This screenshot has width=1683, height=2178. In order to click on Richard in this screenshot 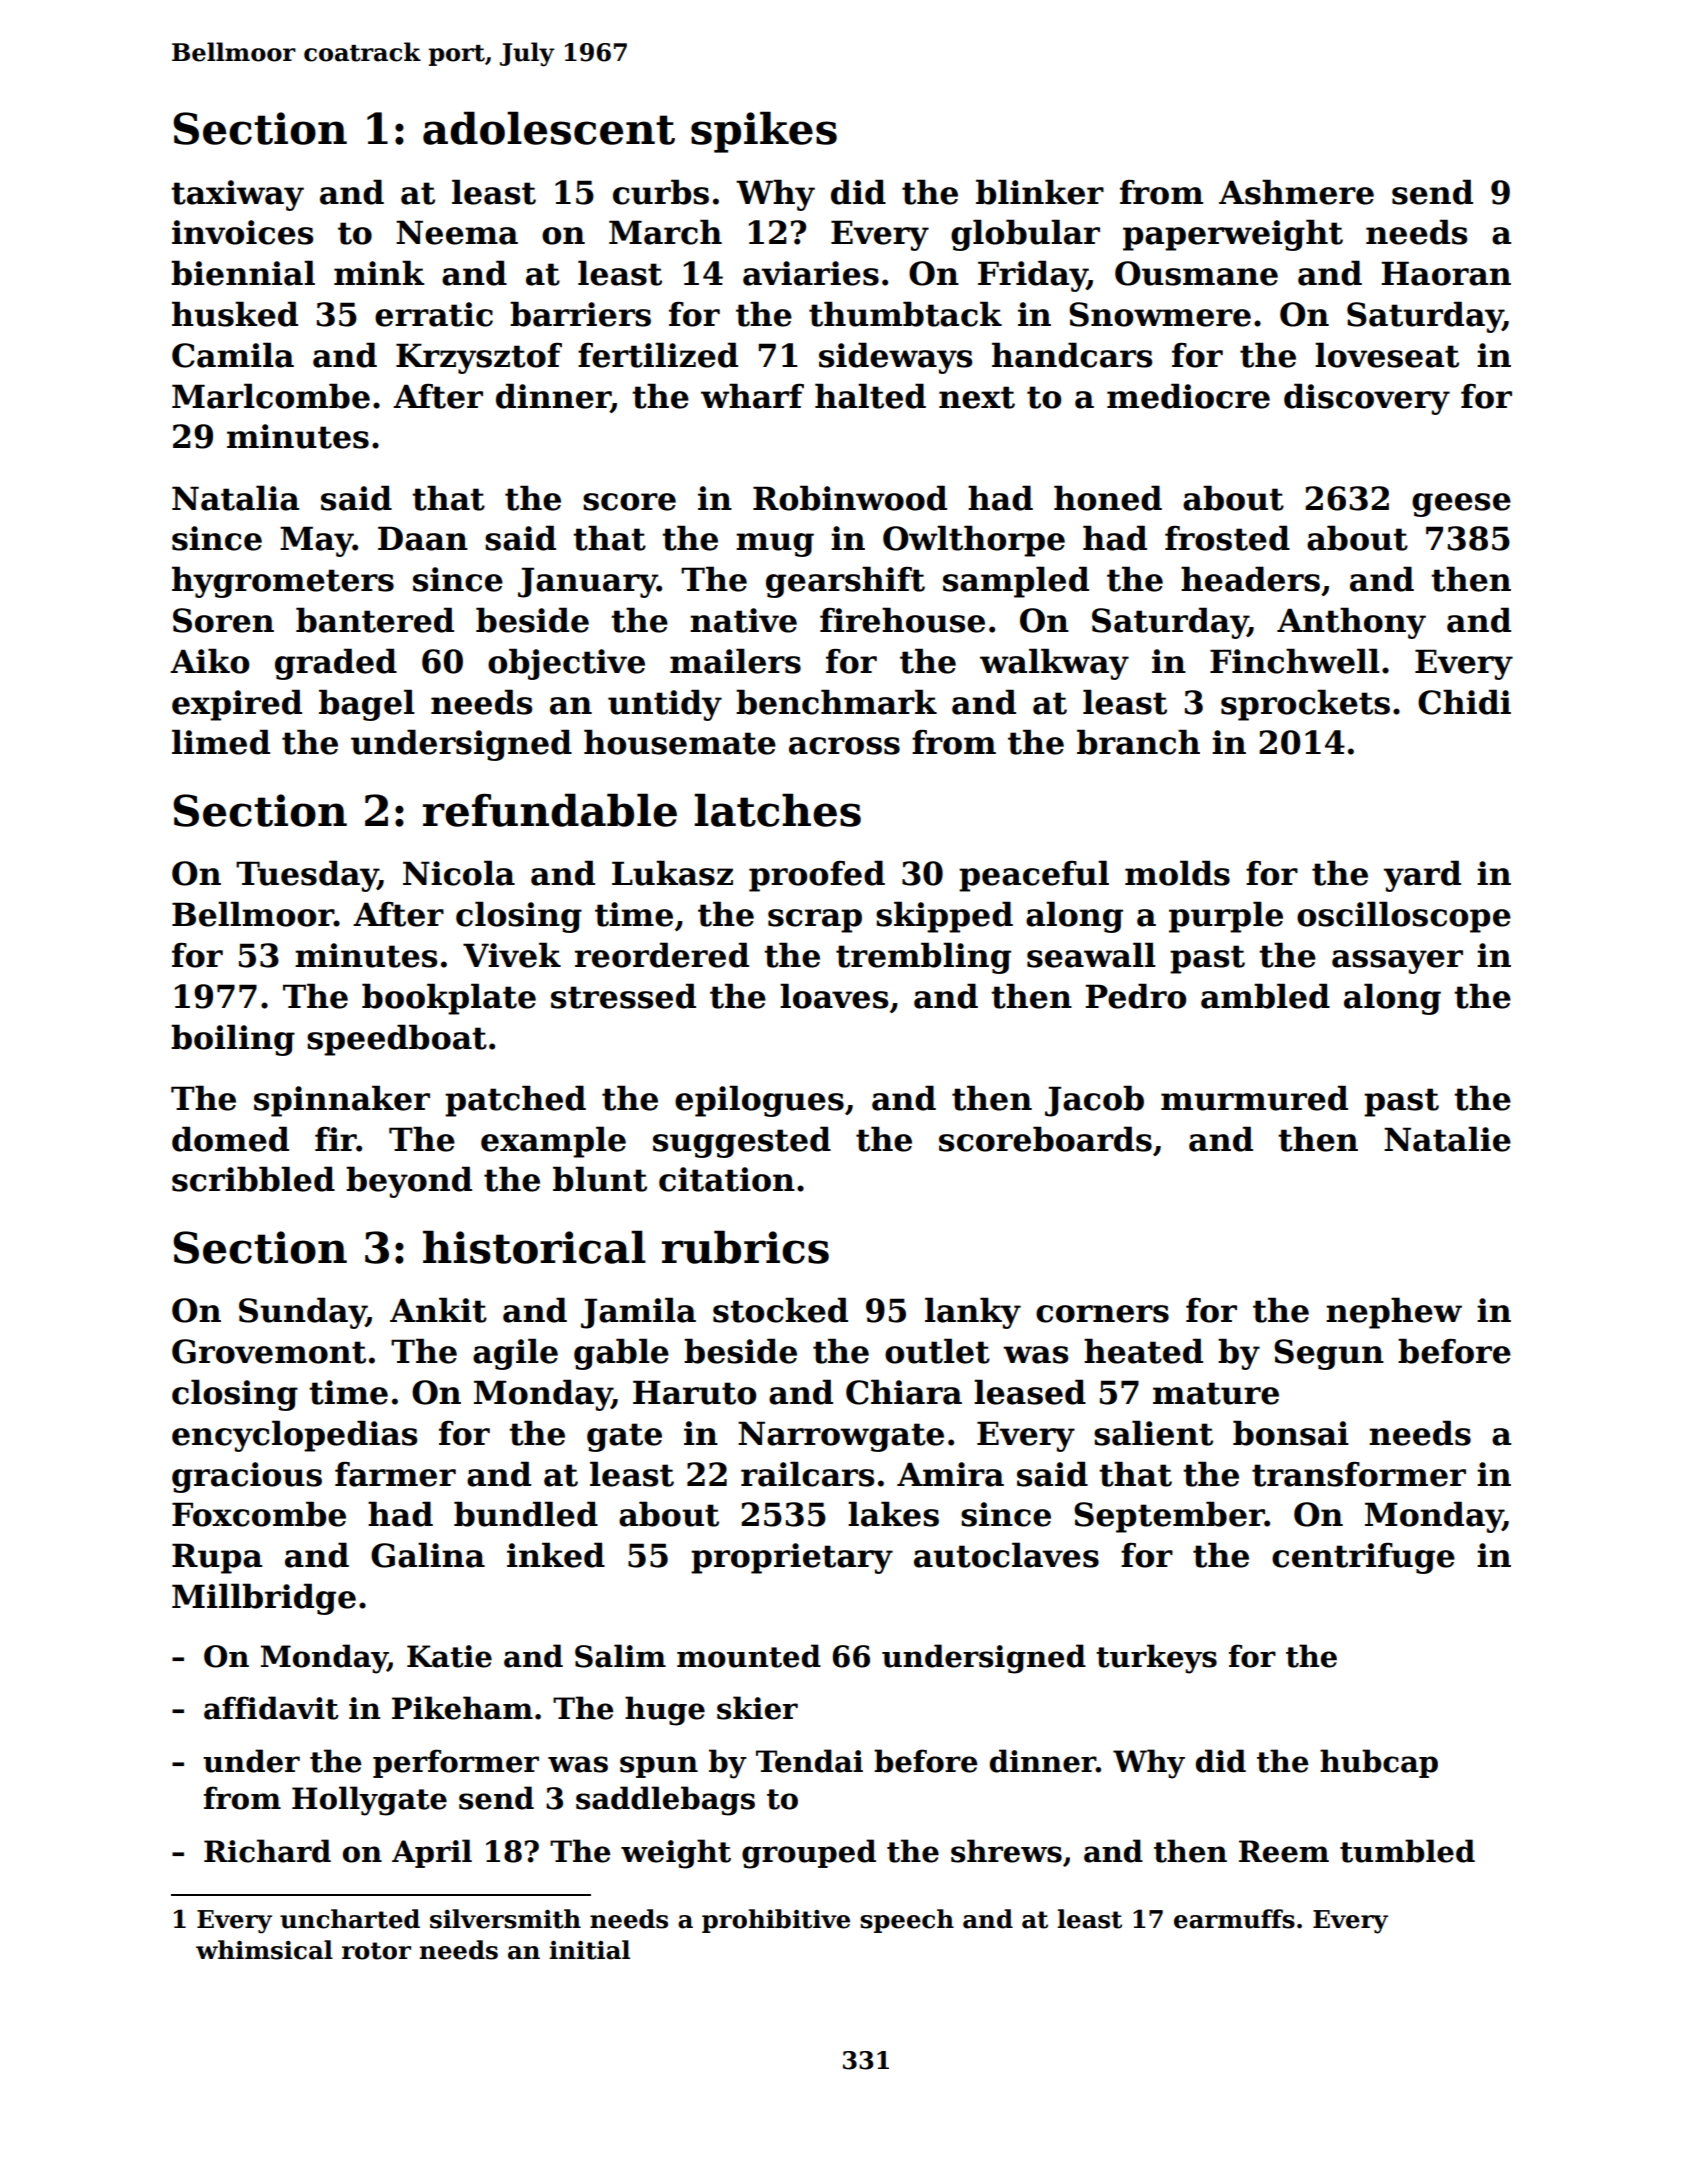, I will do `click(267, 1851)`.
